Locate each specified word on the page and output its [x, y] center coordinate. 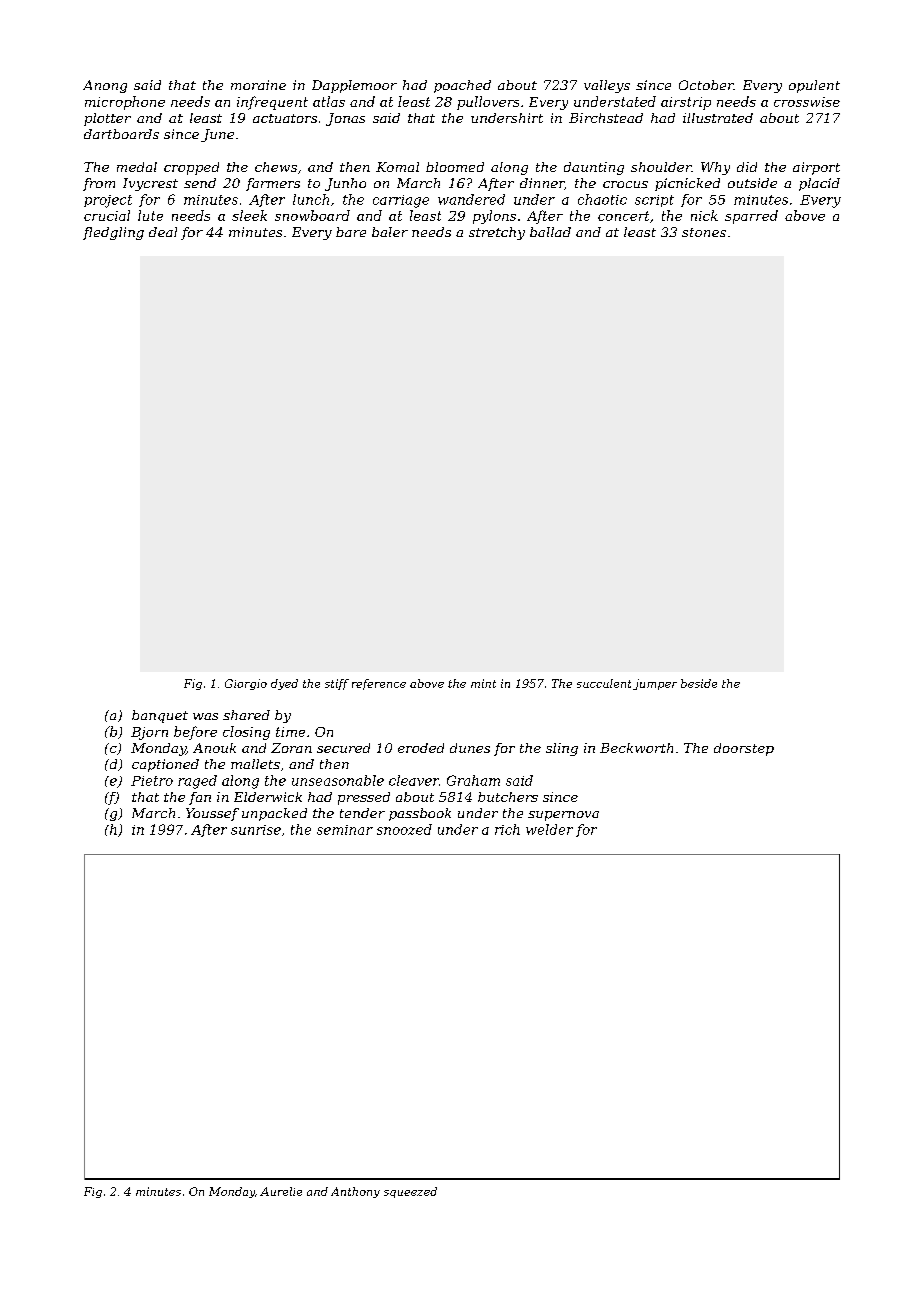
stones [704, 232]
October [706, 85]
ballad [550, 232]
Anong [105, 86]
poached [462, 86]
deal [163, 232]
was [205, 716]
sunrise [256, 830]
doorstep [744, 749]
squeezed [410, 1192]
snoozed [404, 829]
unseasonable [338, 780]
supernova [563, 816]
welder [549, 829]
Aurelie [281, 1191]
